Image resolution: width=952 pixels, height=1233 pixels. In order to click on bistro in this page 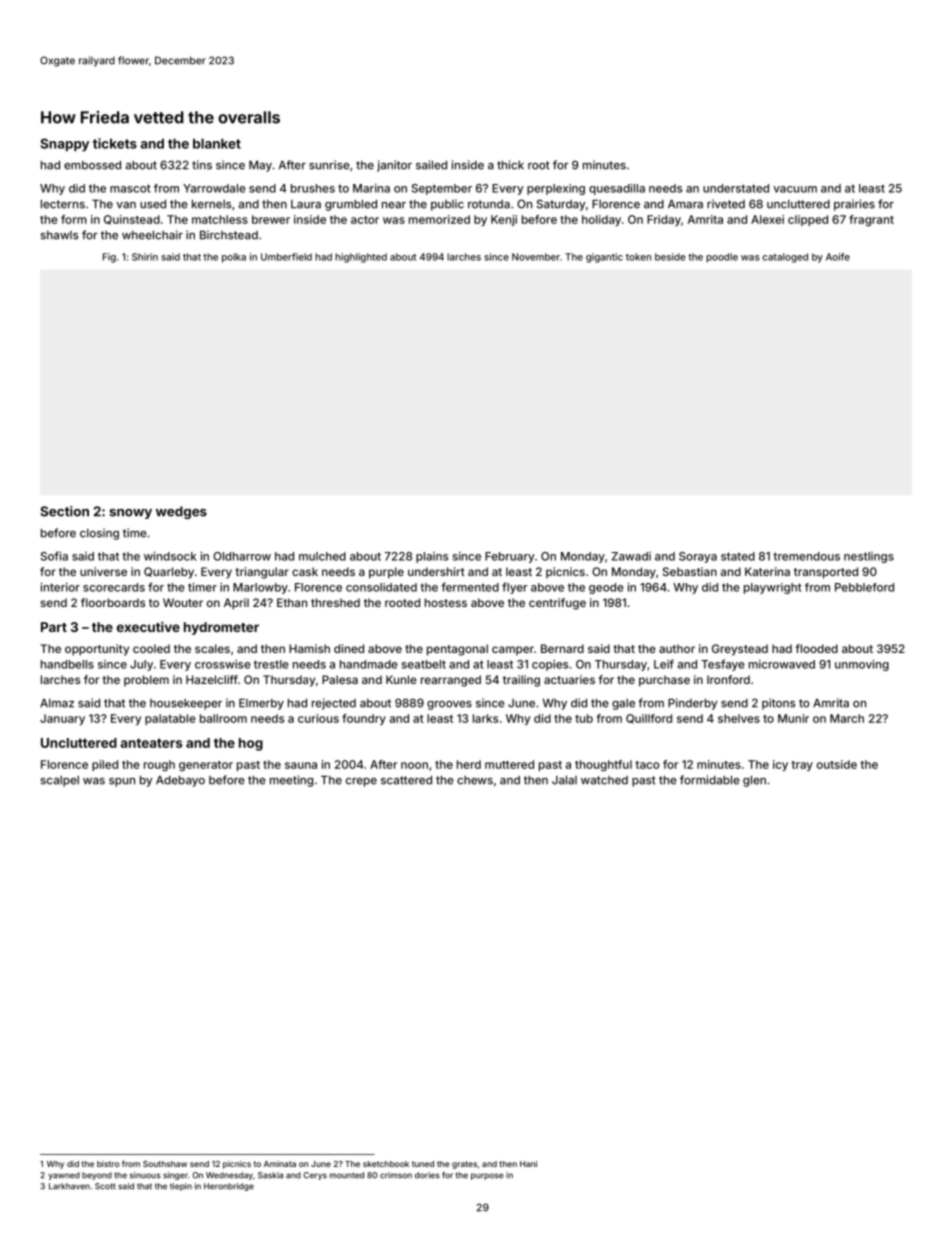, I will do `click(108, 1164)`.
